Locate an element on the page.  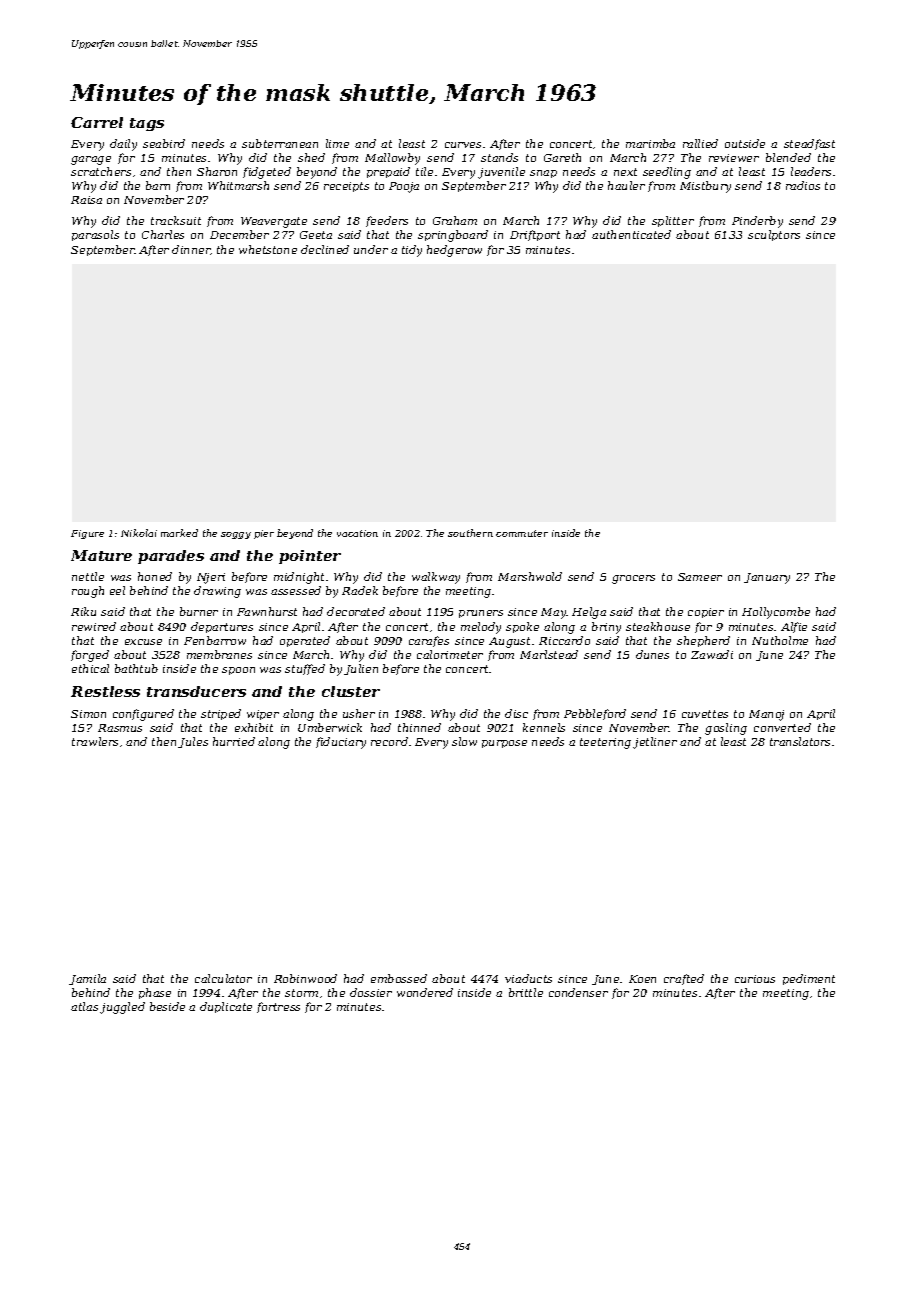
May is located at coordinates (553, 613).
